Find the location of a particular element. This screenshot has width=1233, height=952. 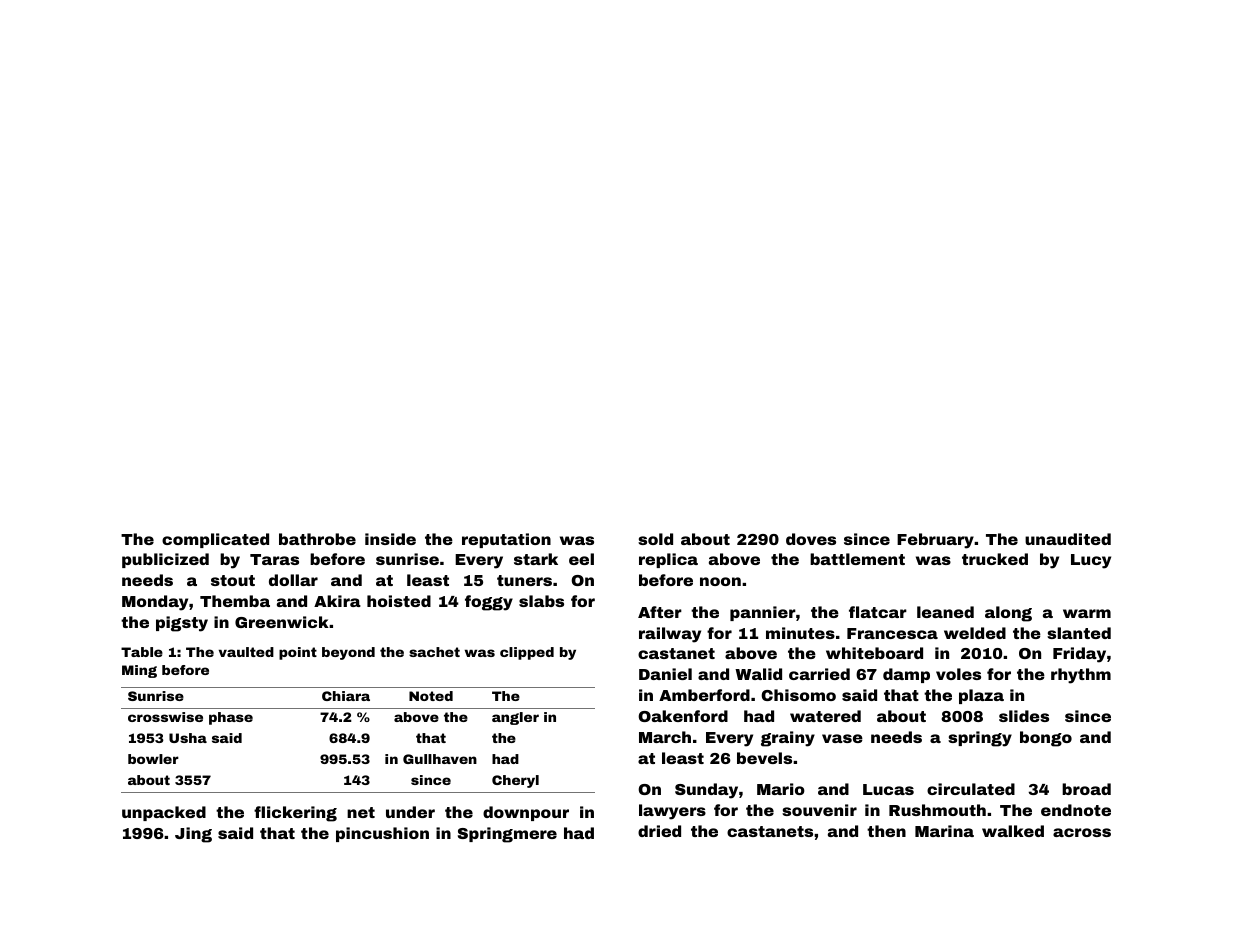

Monday is located at coordinates (155, 603).
